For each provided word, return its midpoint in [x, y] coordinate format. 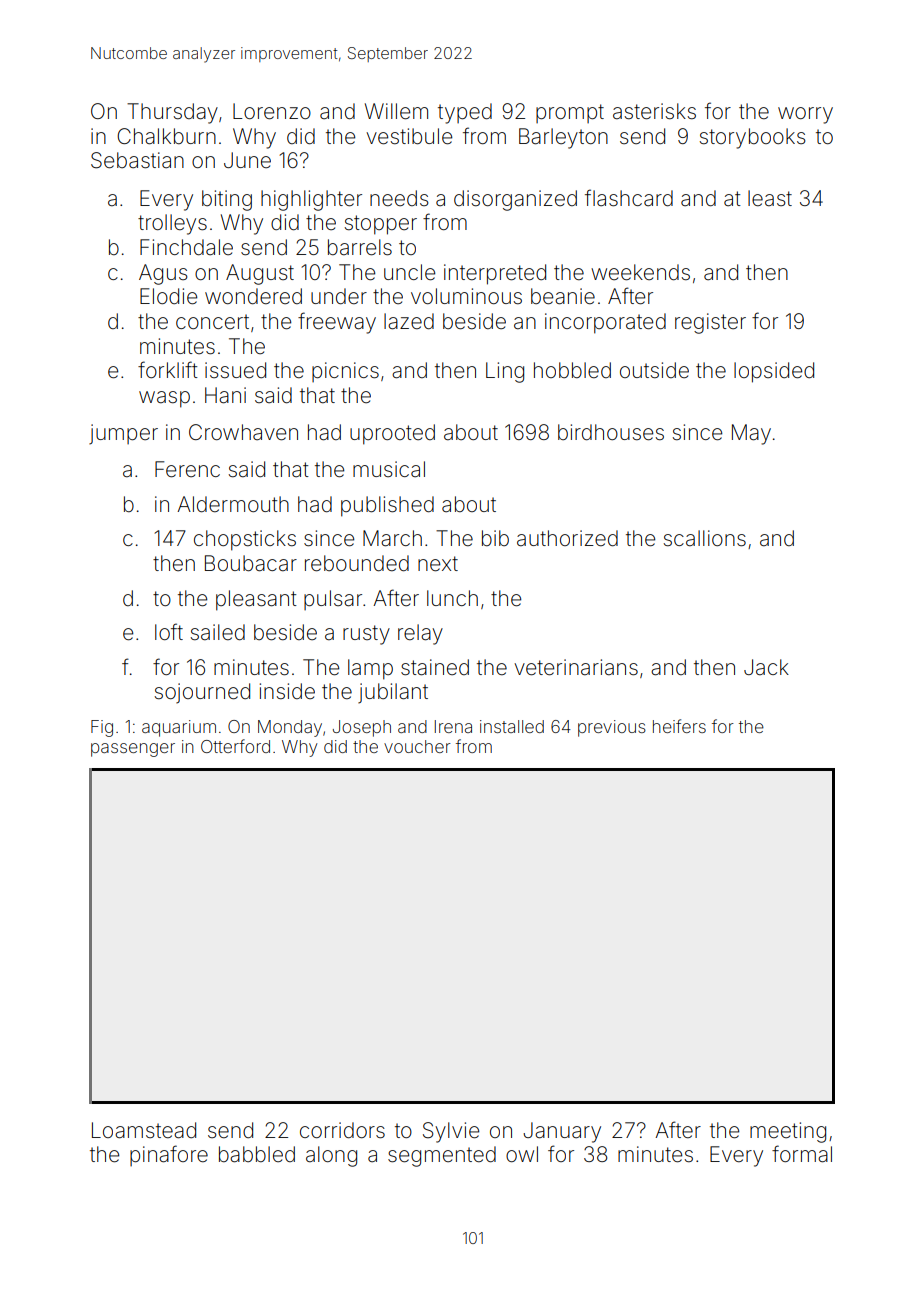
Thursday [172, 113]
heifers [679, 726]
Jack [766, 667]
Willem [396, 111]
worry [805, 115]
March [392, 538]
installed [512, 726]
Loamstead [144, 1130]
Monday [290, 728]
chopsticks [245, 540]
